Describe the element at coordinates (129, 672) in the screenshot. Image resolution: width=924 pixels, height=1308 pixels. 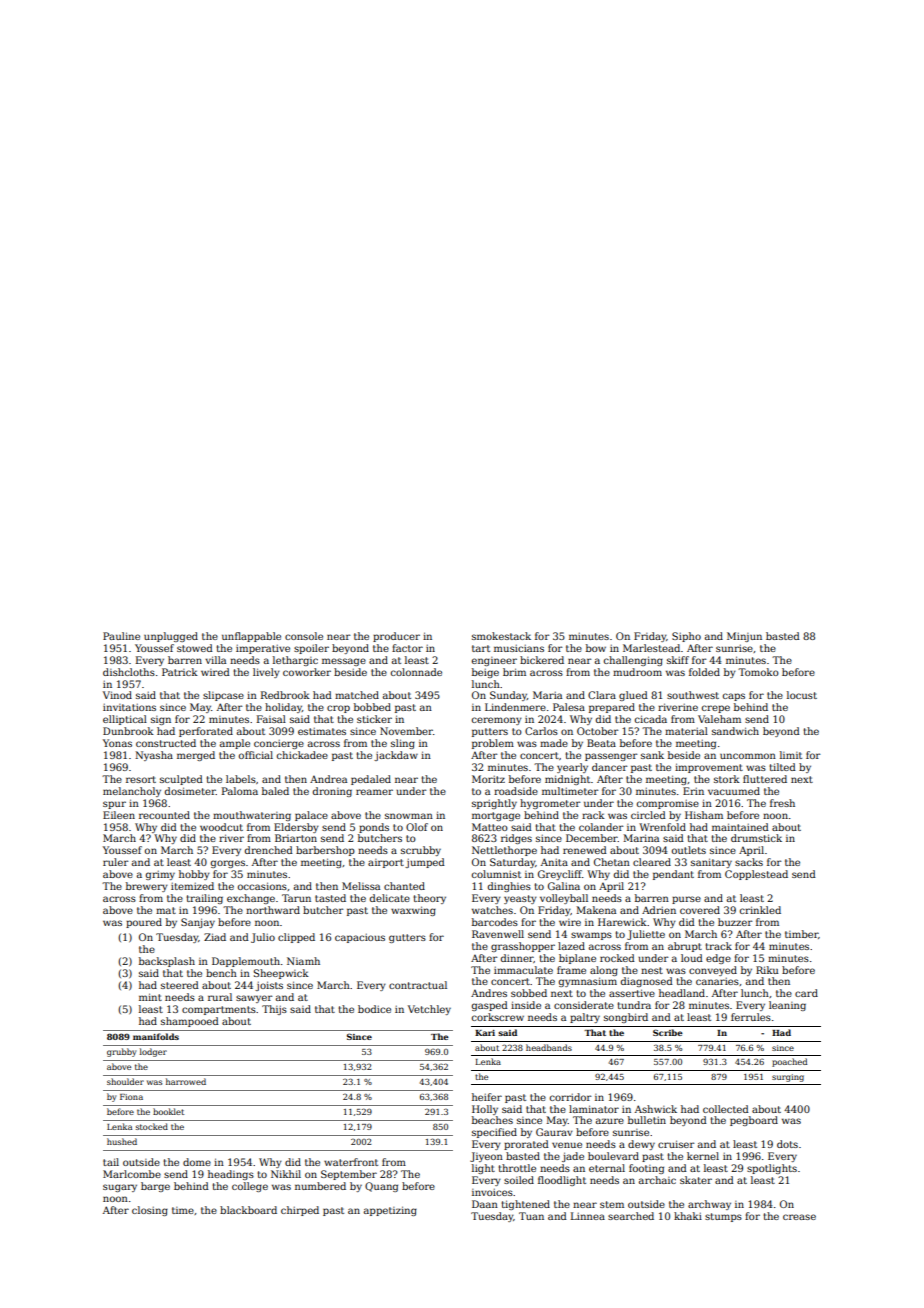
I see `dishcloths` at that location.
